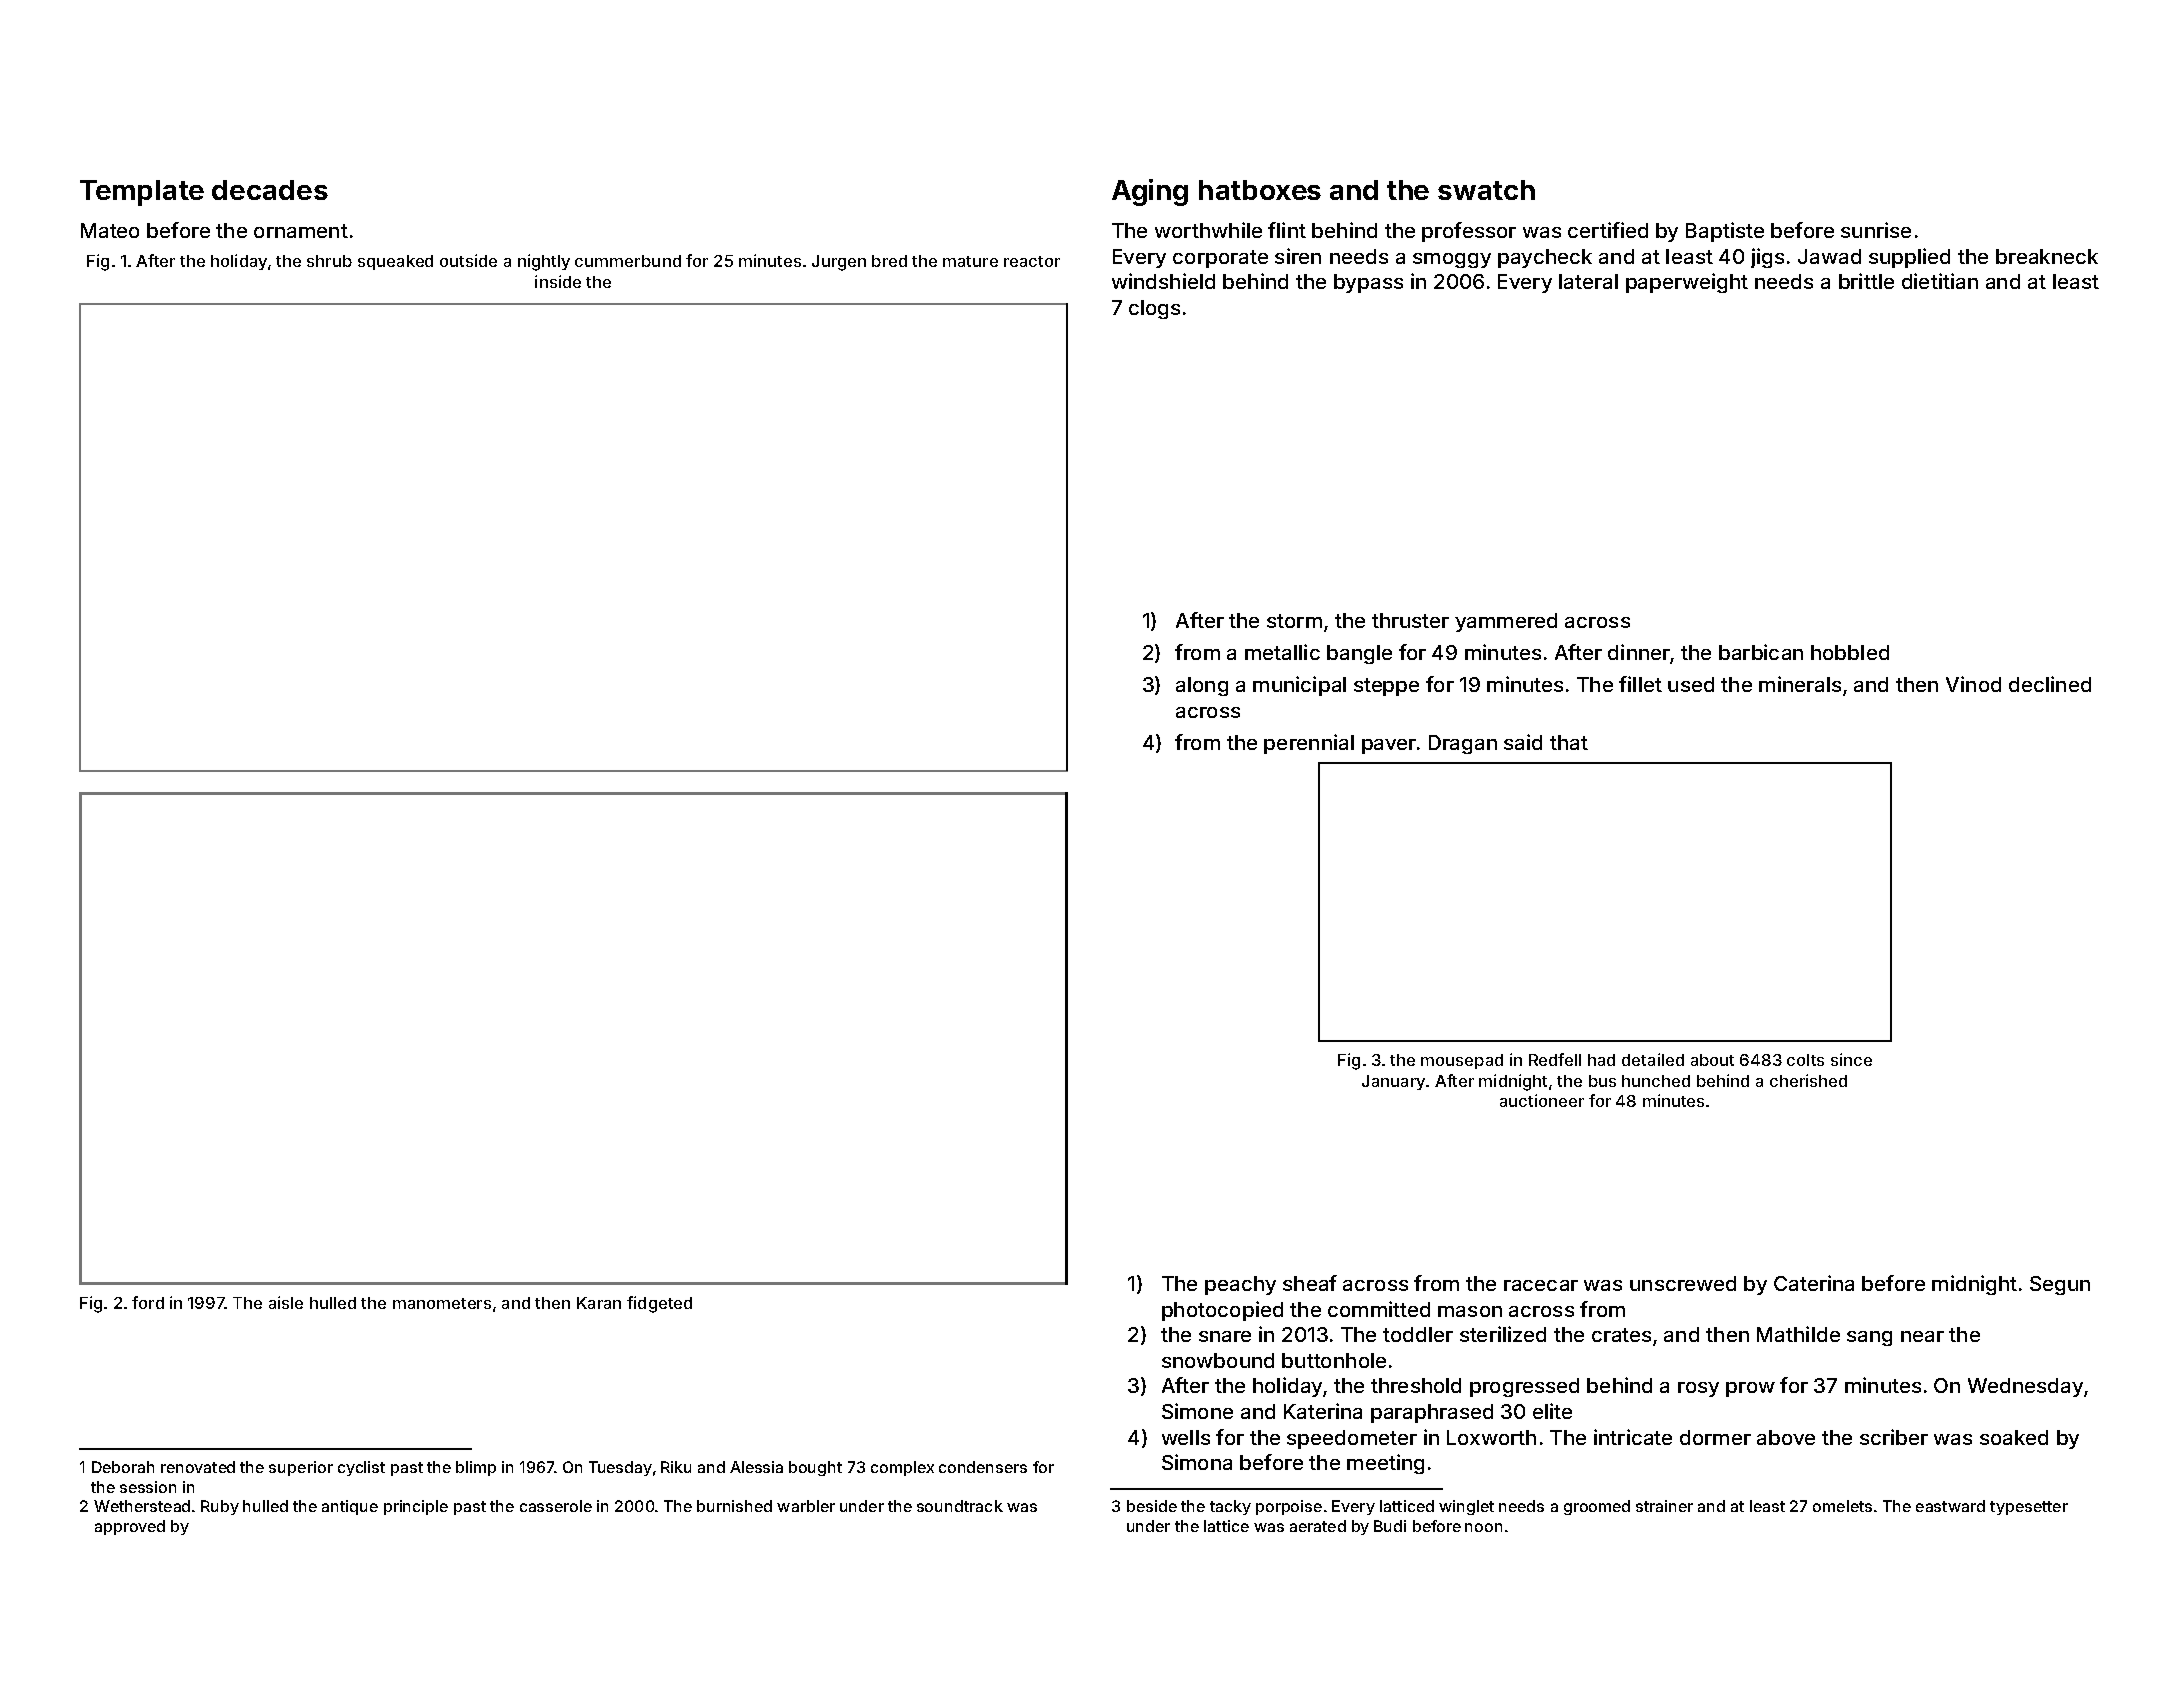 The height and width of the screenshot is (1683, 2178). Describe the element at coordinates (839, 263) in the screenshot. I see `Jurgen` at that location.
